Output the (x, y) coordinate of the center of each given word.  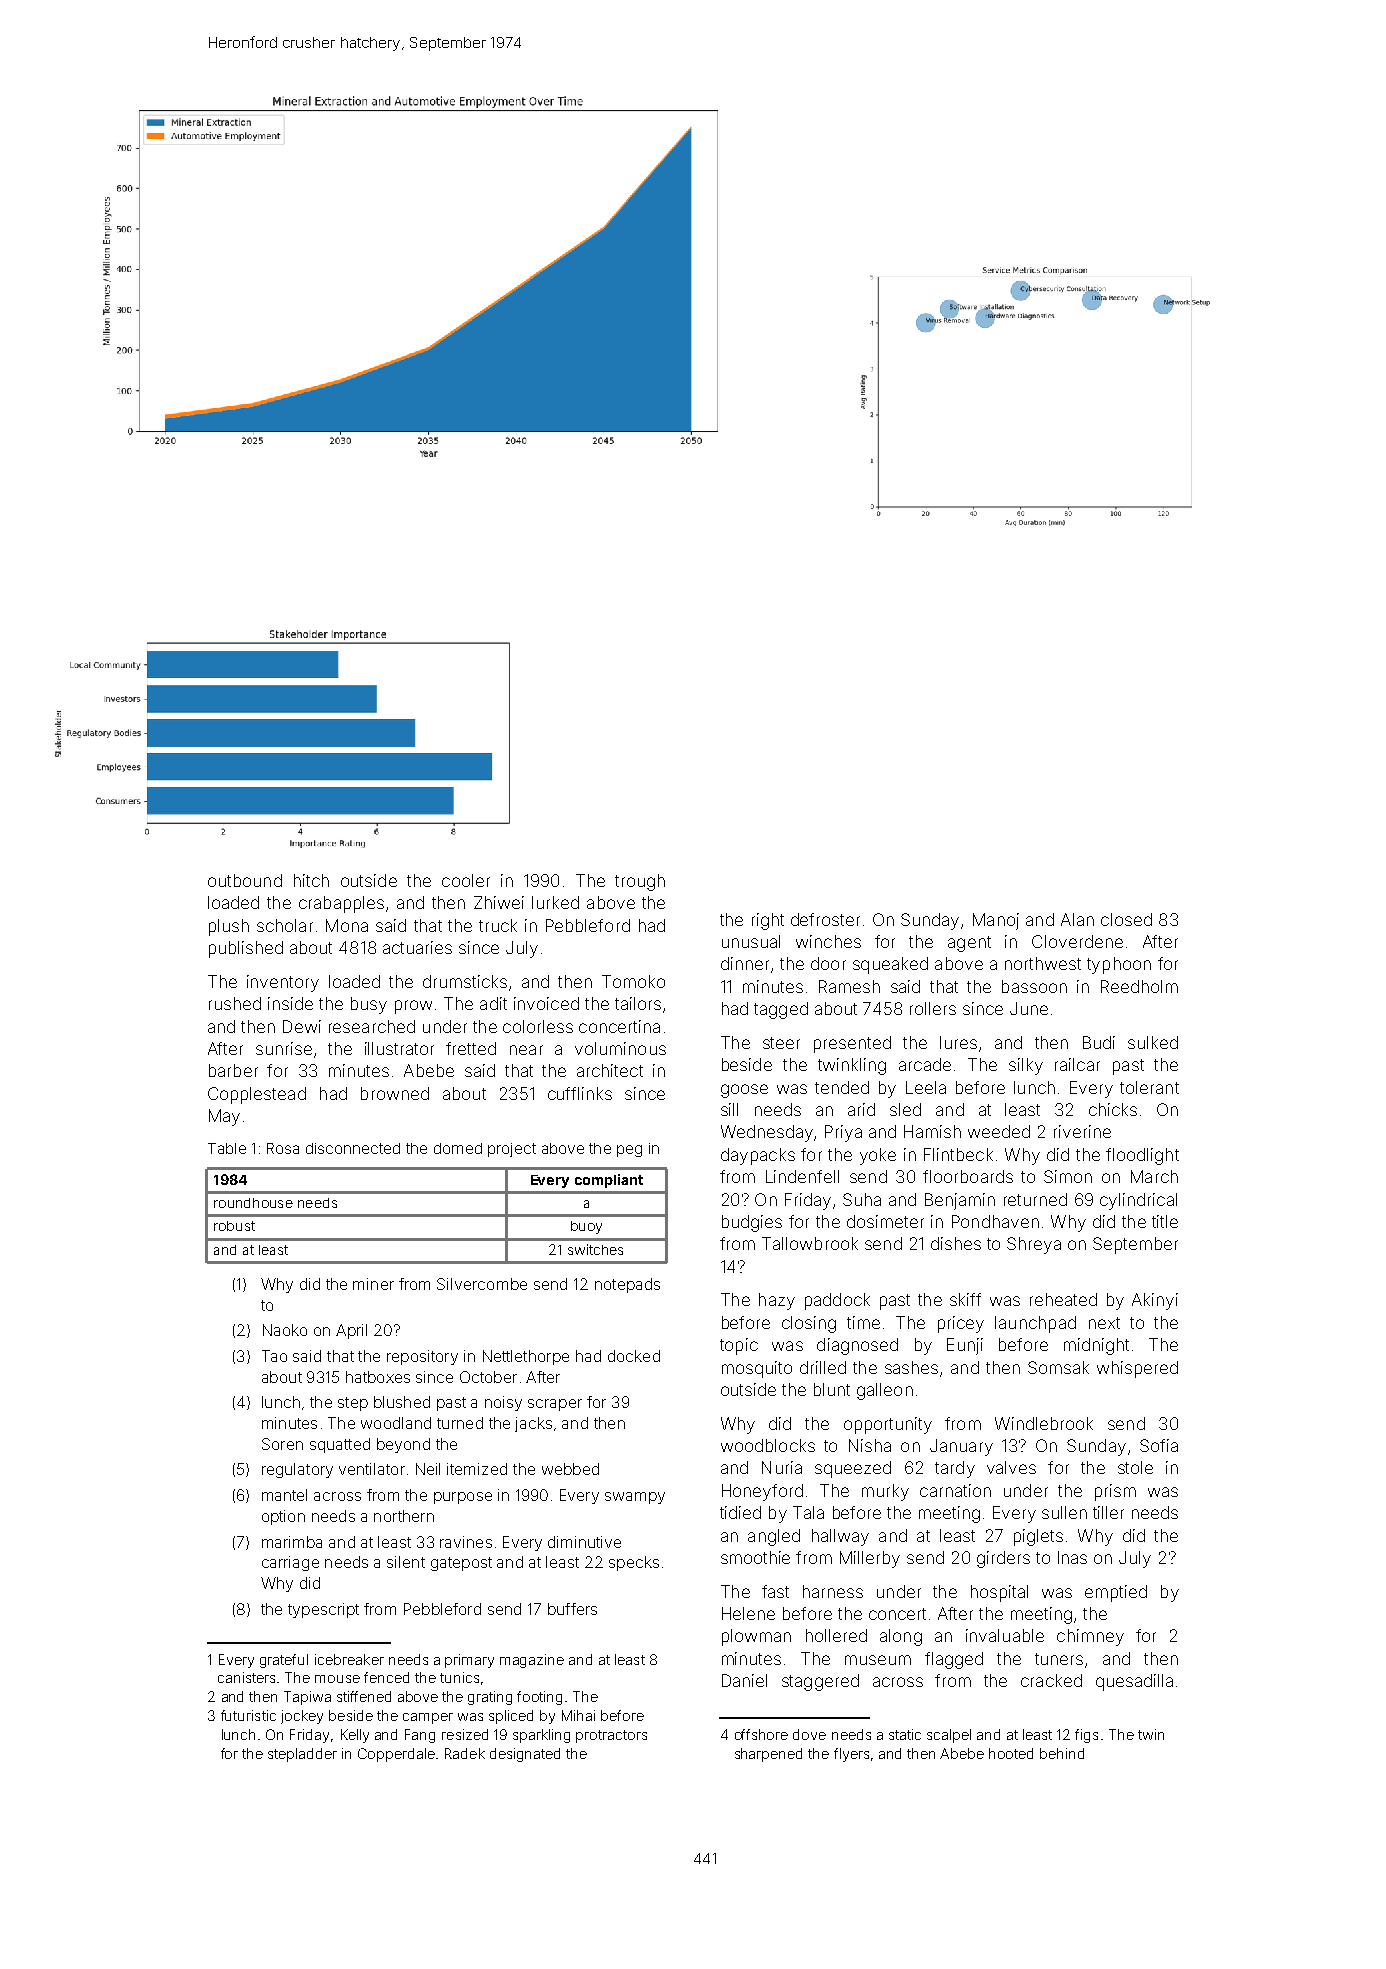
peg (629, 1151)
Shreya (1034, 1245)
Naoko (285, 1330)
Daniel (744, 1680)
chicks (1113, 1109)
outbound (245, 880)
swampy (635, 1498)
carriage (290, 1563)
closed (1126, 919)
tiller (1108, 1512)
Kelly (355, 1736)
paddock (837, 1301)
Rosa (283, 1148)
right (768, 921)
